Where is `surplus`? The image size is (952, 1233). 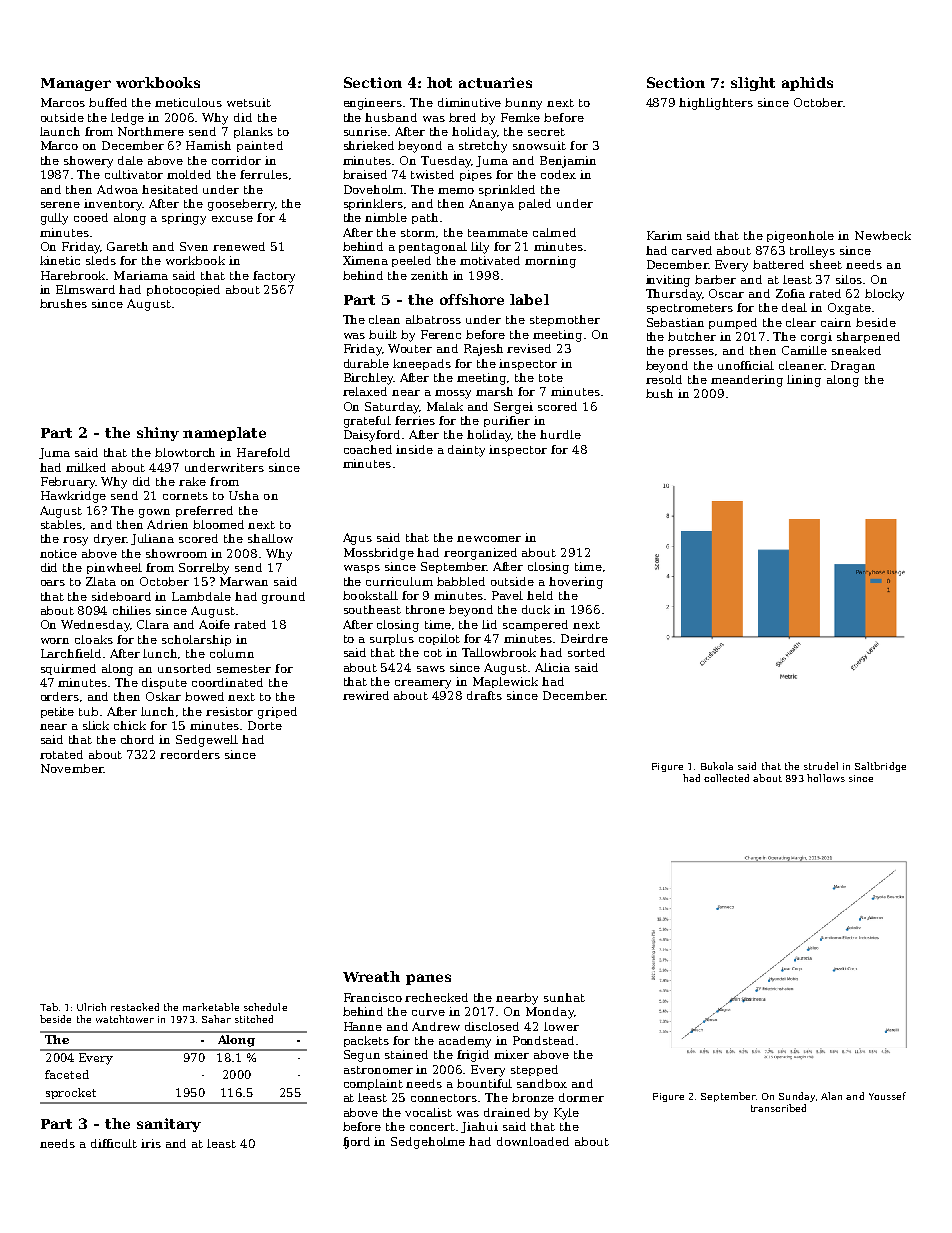 surplus is located at coordinates (392, 639).
